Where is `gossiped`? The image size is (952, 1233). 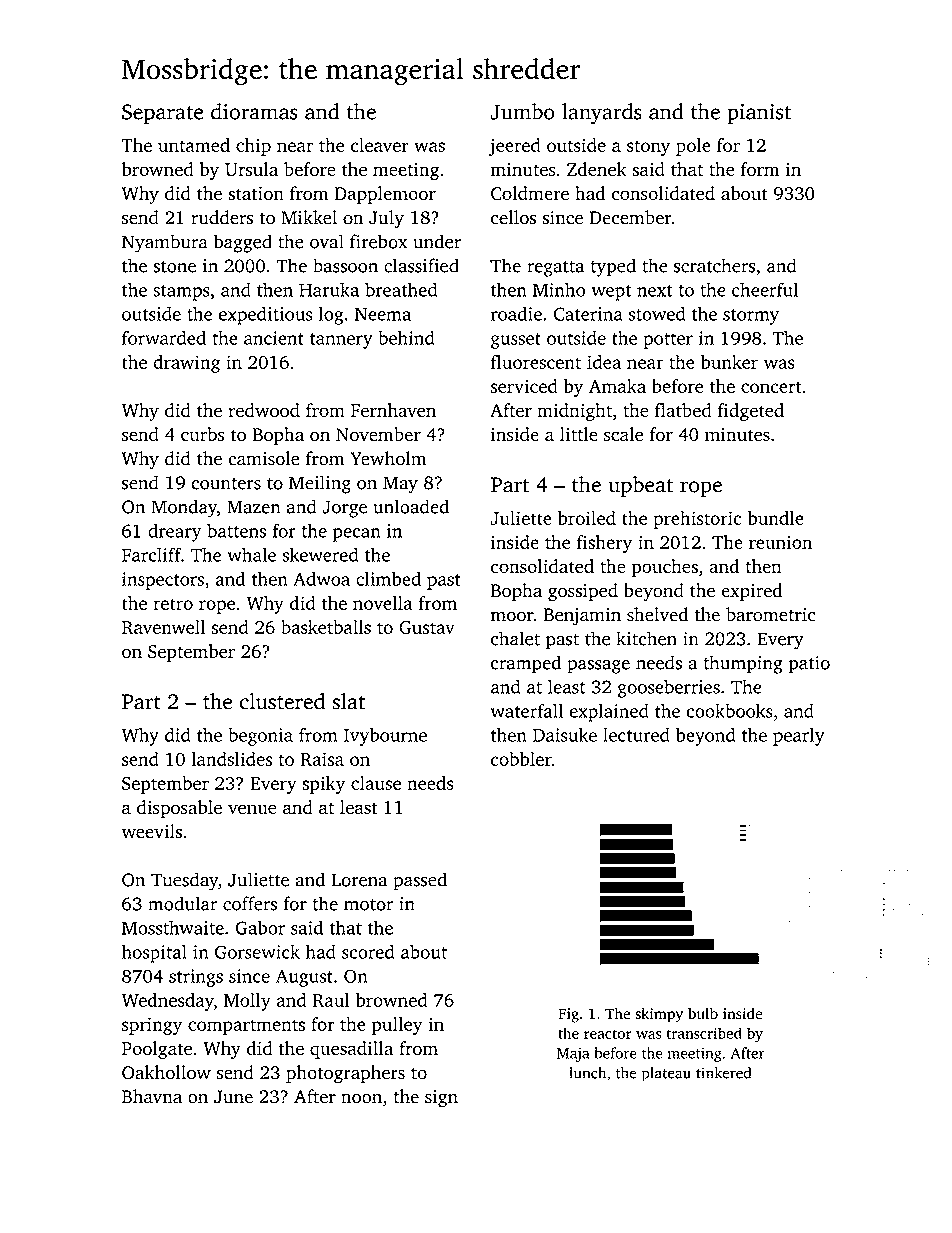 gossiped is located at coordinates (583, 592).
